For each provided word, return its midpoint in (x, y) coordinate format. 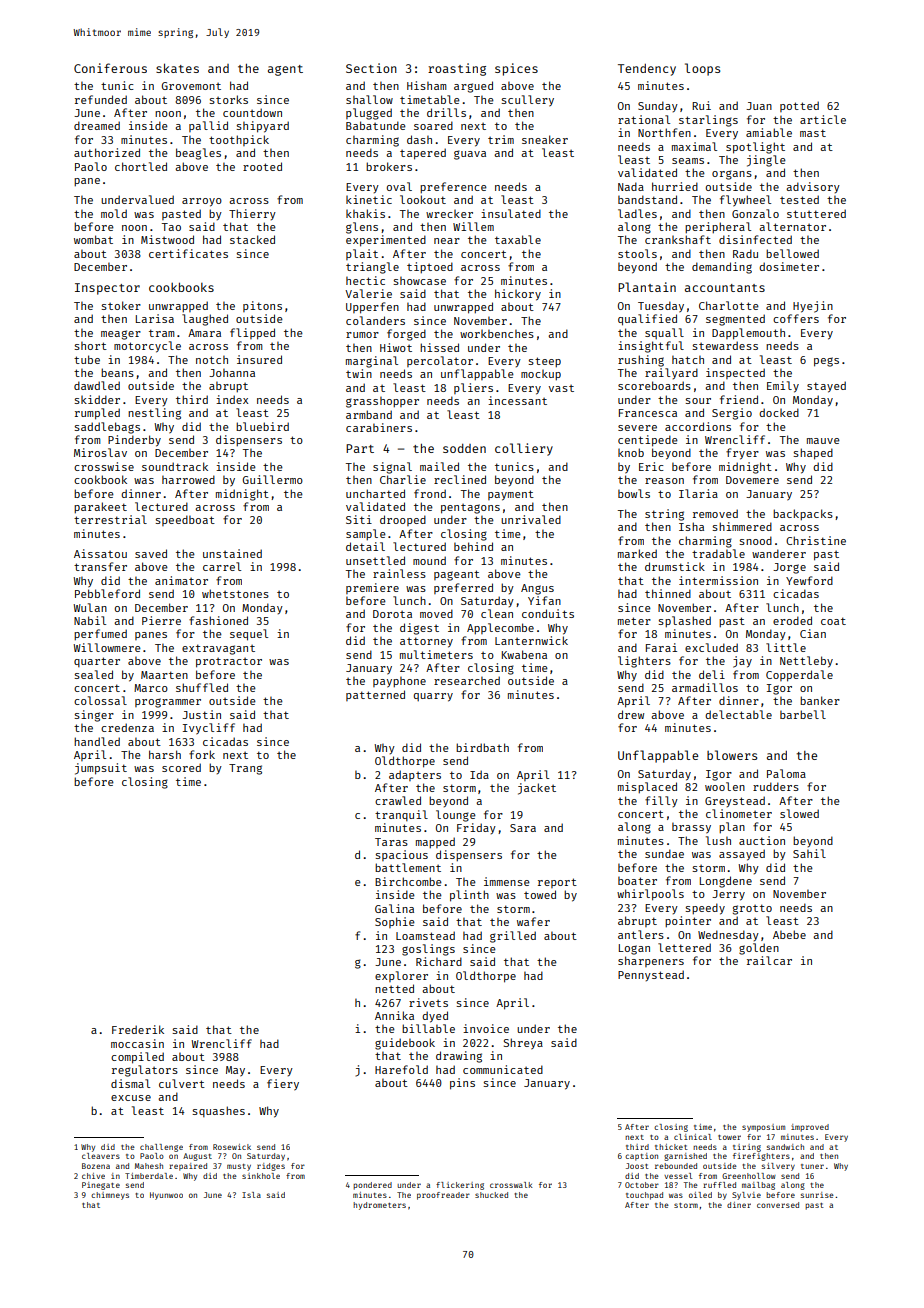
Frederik (138, 1029)
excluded (711, 647)
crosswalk (511, 1185)
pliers (473, 388)
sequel (249, 635)
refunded (101, 99)
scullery (527, 101)
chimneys (110, 1196)
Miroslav (100, 452)
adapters (415, 775)
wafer (533, 921)
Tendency (647, 70)
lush (718, 840)
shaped (813, 454)
